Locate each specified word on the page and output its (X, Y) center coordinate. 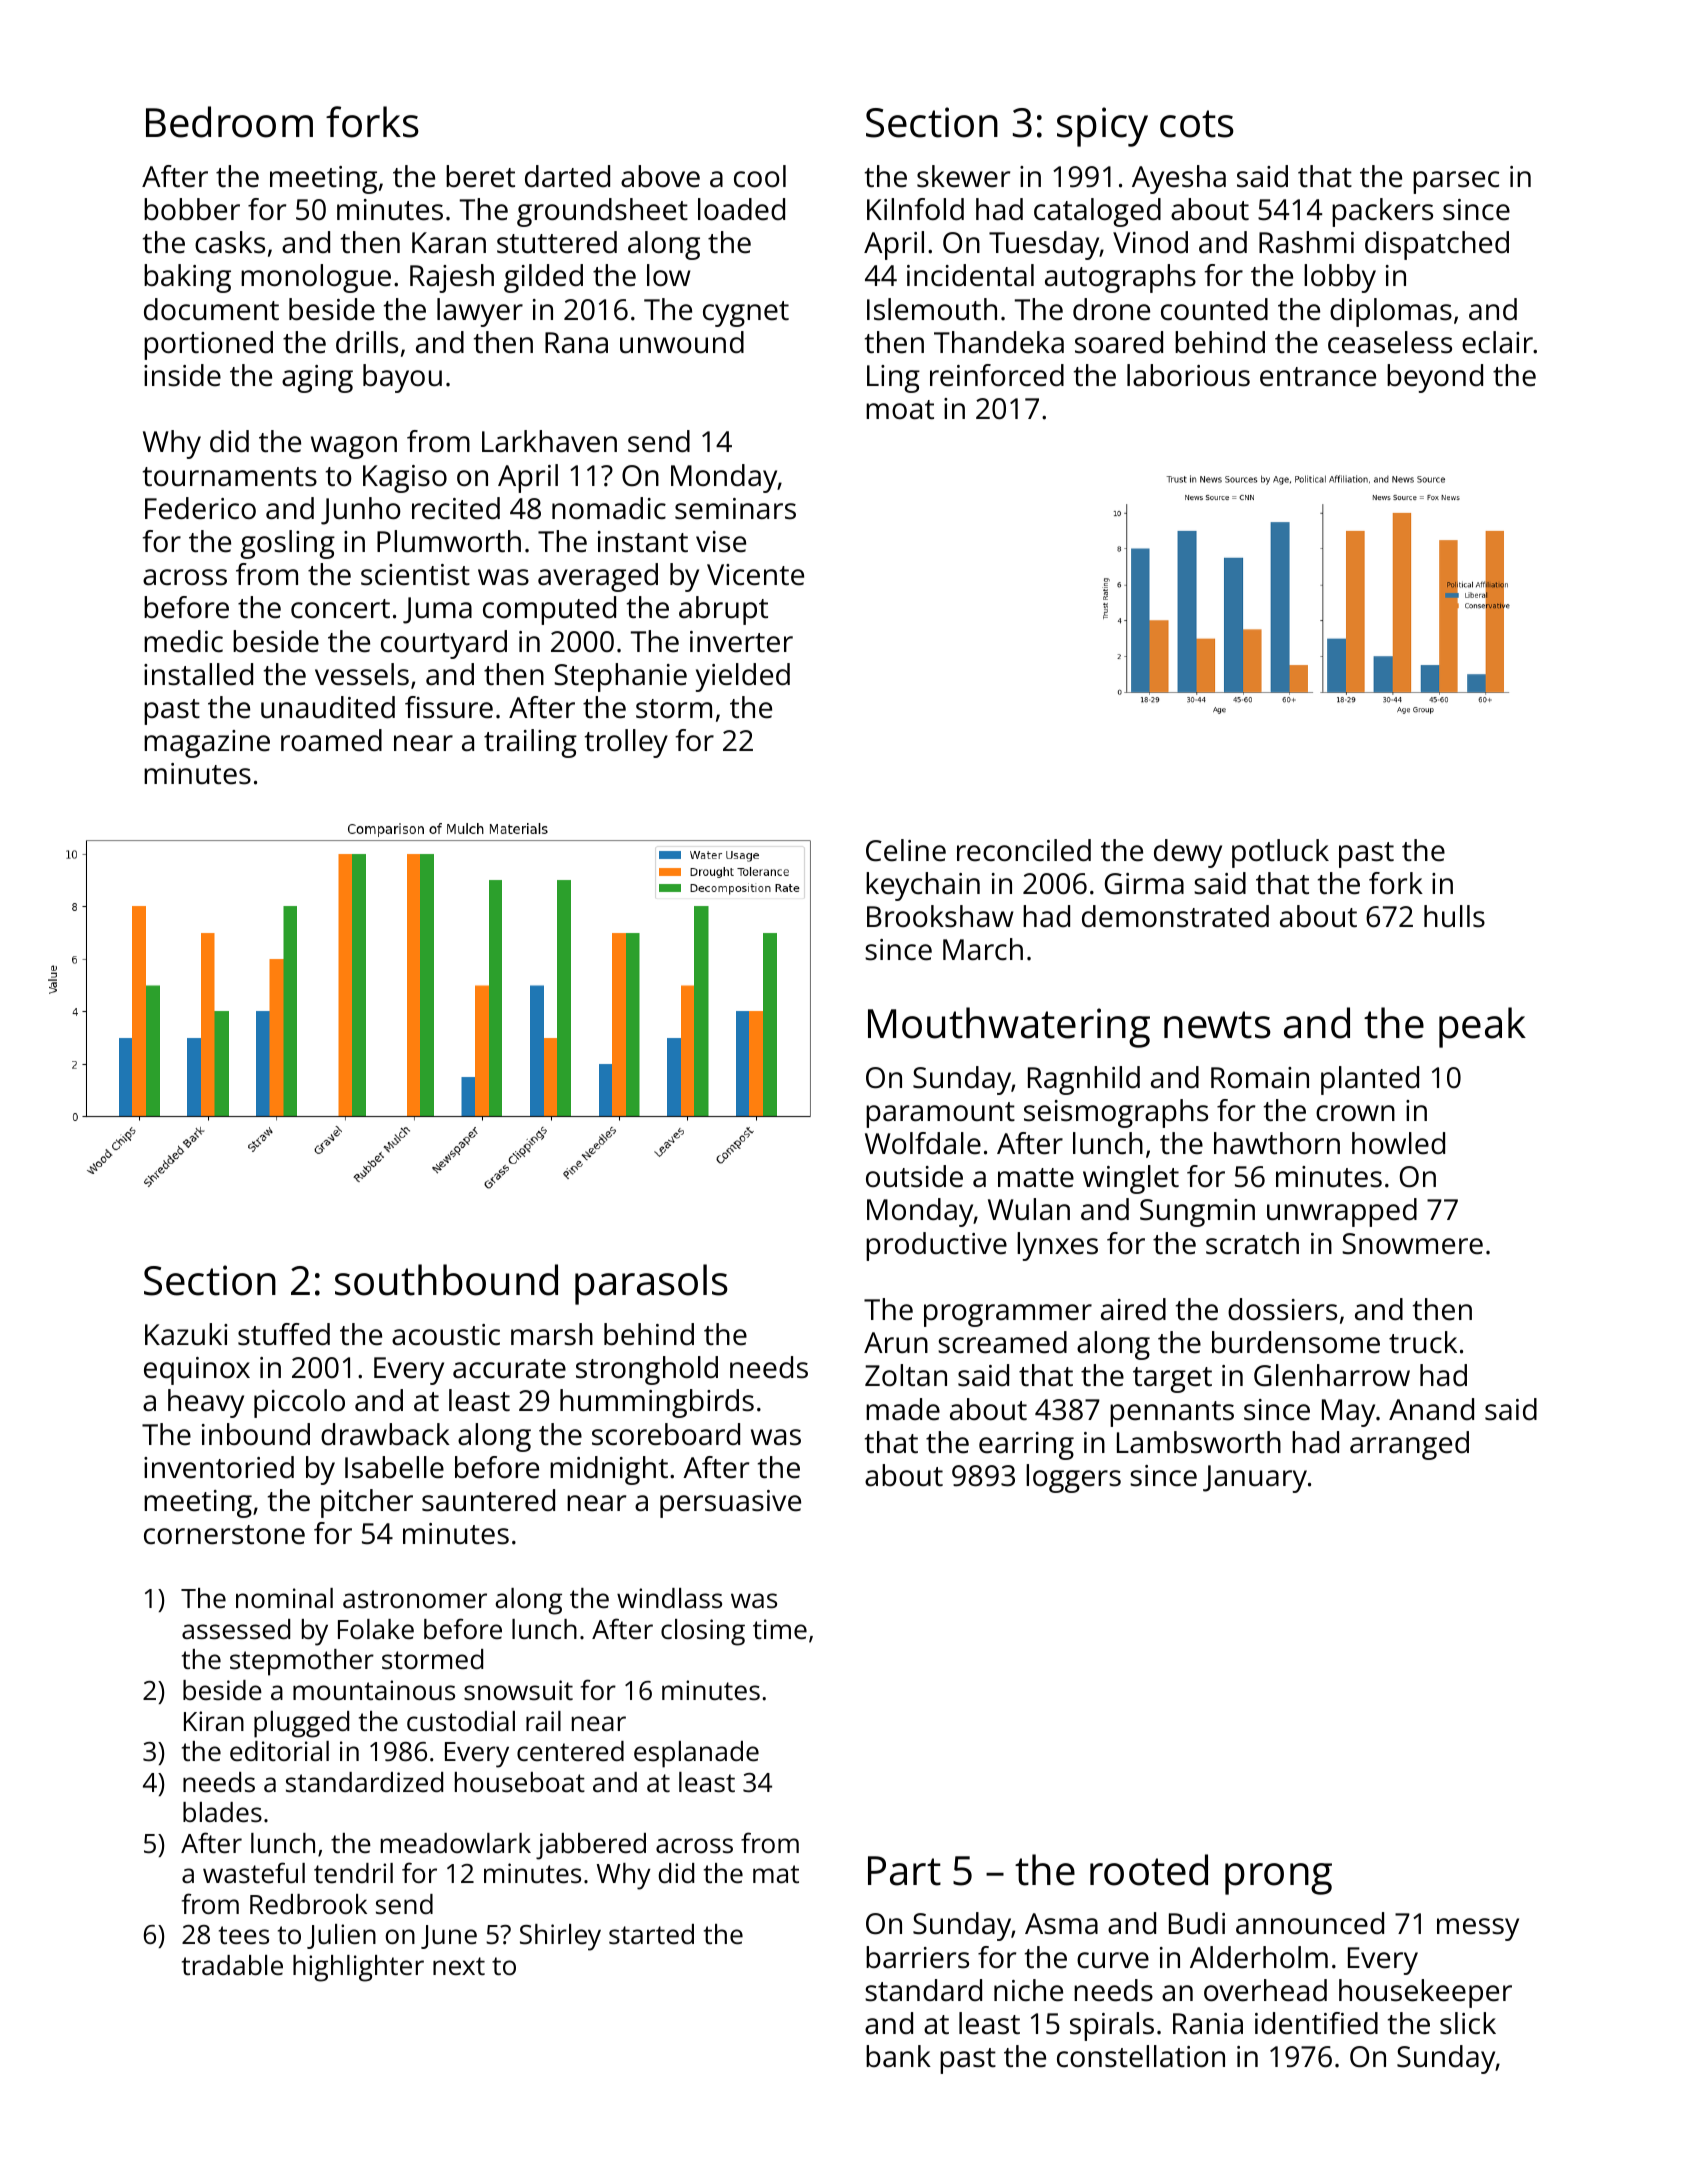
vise (721, 542)
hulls (1454, 916)
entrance (1318, 377)
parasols (651, 1284)
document (211, 309)
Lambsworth (1199, 1442)
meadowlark (456, 1843)
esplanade (696, 1754)
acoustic (446, 1335)
